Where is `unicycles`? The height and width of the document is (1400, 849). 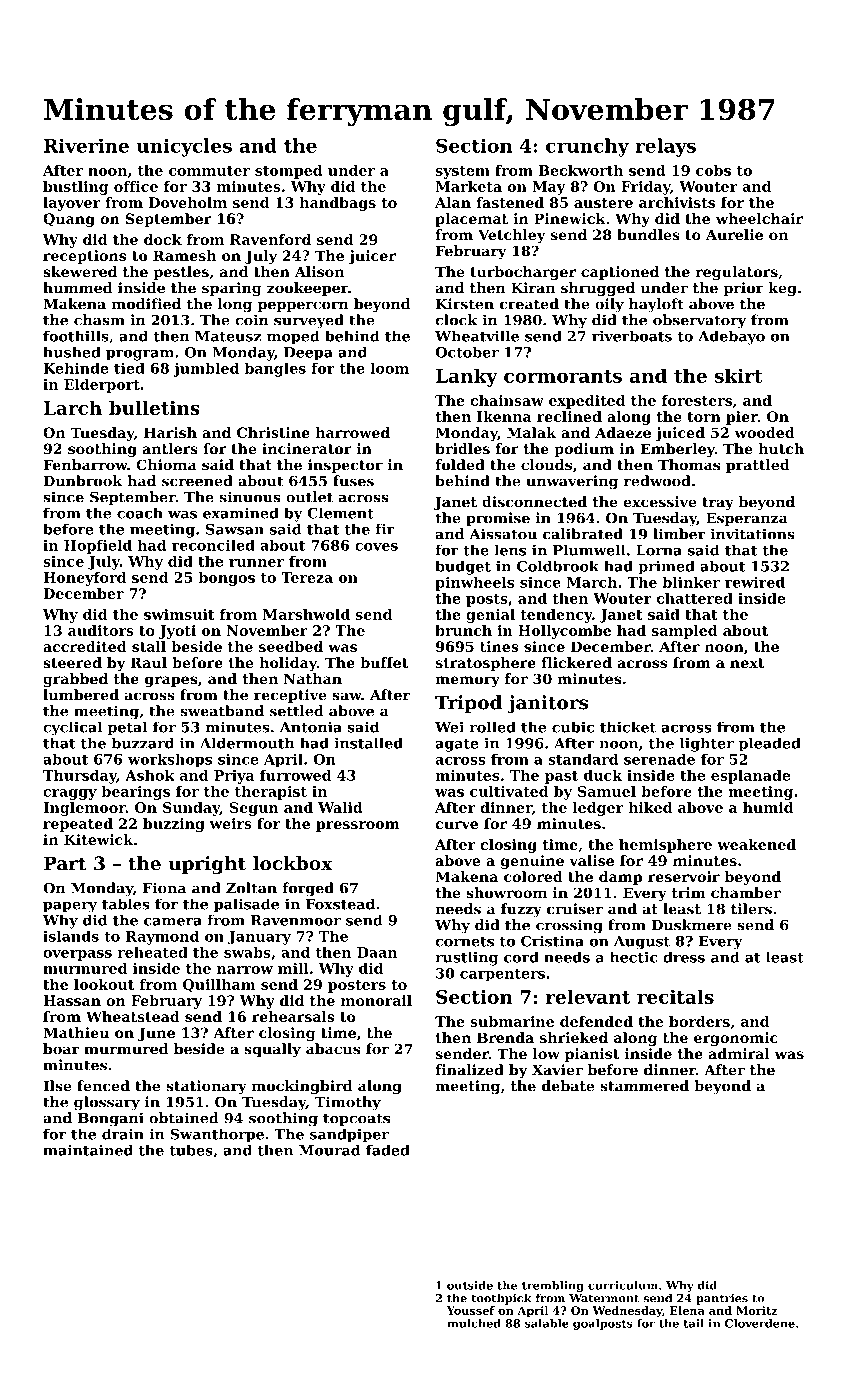
unicycles is located at coordinates (184, 147).
